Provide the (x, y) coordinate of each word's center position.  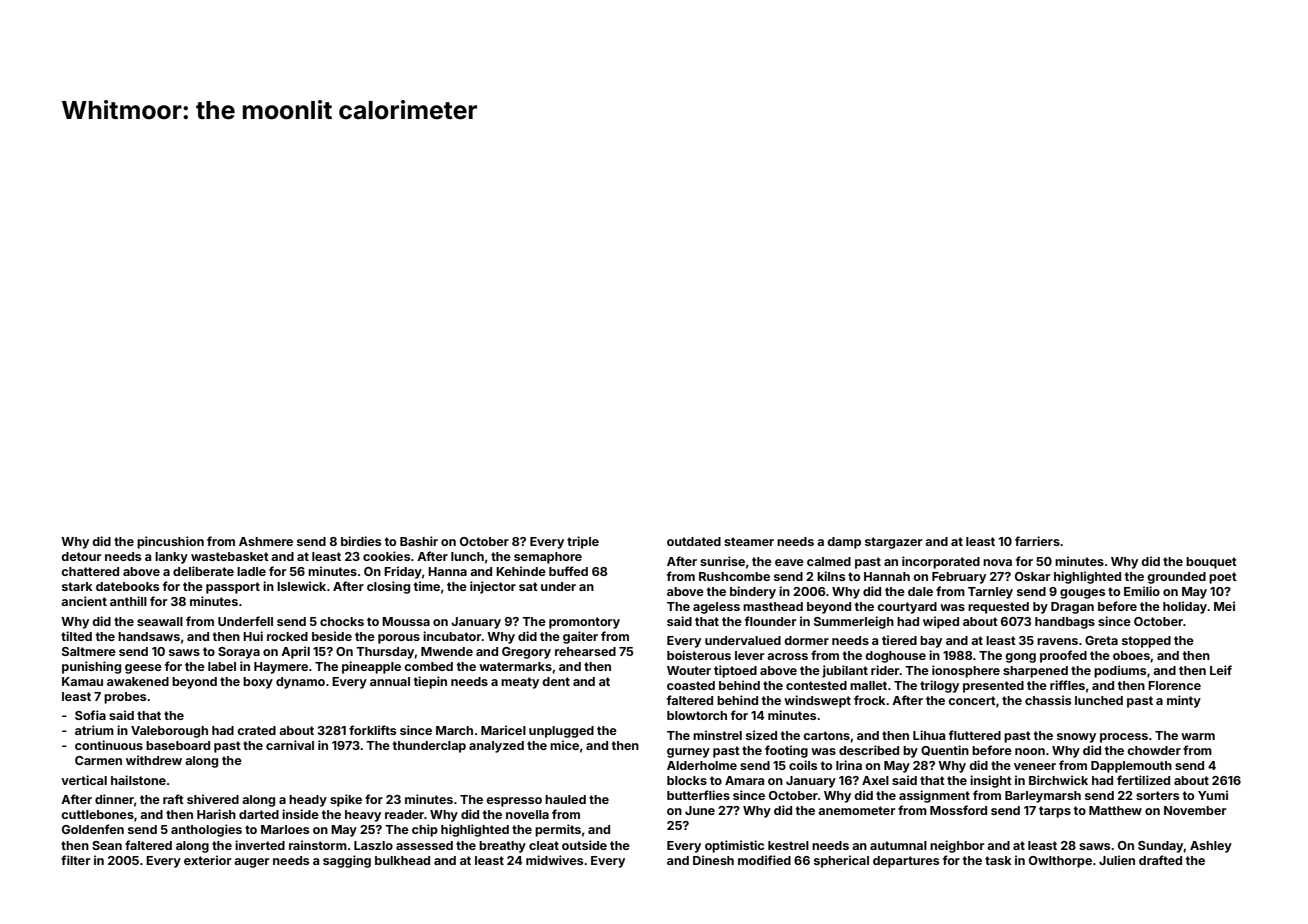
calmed (829, 561)
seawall (160, 621)
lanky (171, 558)
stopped (1146, 642)
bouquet (1211, 563)
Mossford (958, 810)
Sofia (90, 715)
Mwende (447, 651)
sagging (347, 861)
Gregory (526, 653)
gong (1020, 658)
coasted (691, 685)
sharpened (1035, 672)
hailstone (138, 780)
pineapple (371, 667)
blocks (687, 780)
